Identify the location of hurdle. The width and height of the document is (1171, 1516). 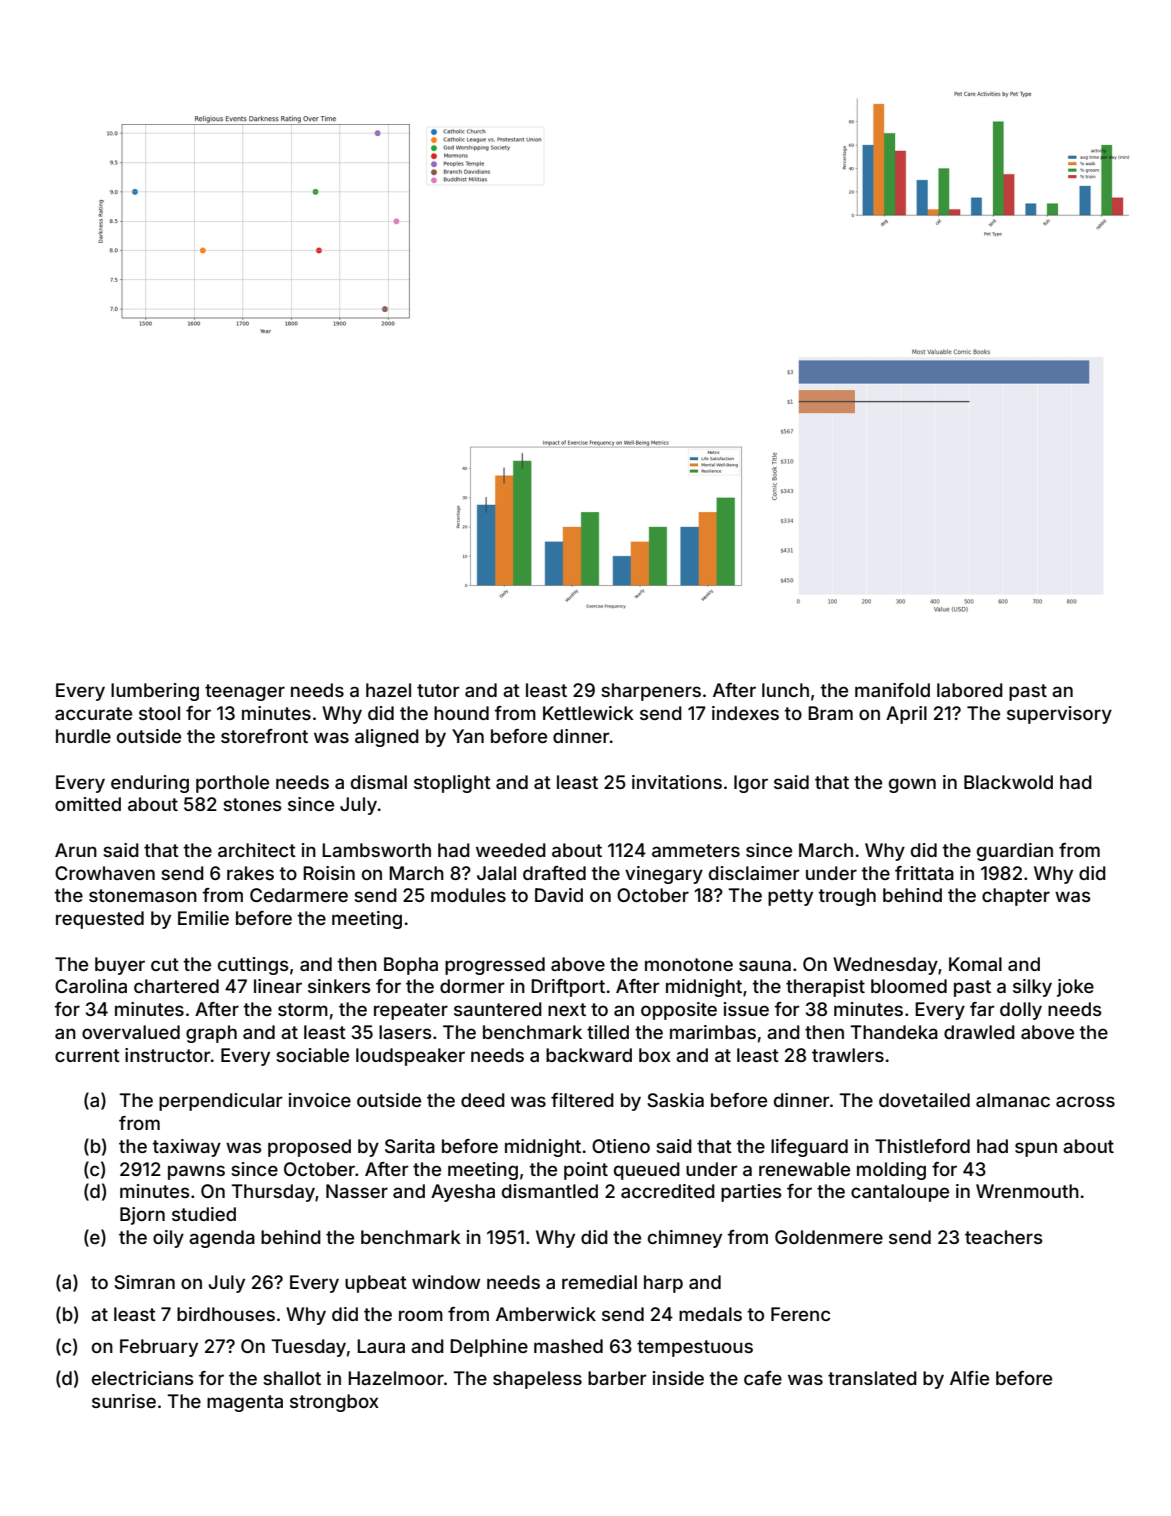
(83, 736).
